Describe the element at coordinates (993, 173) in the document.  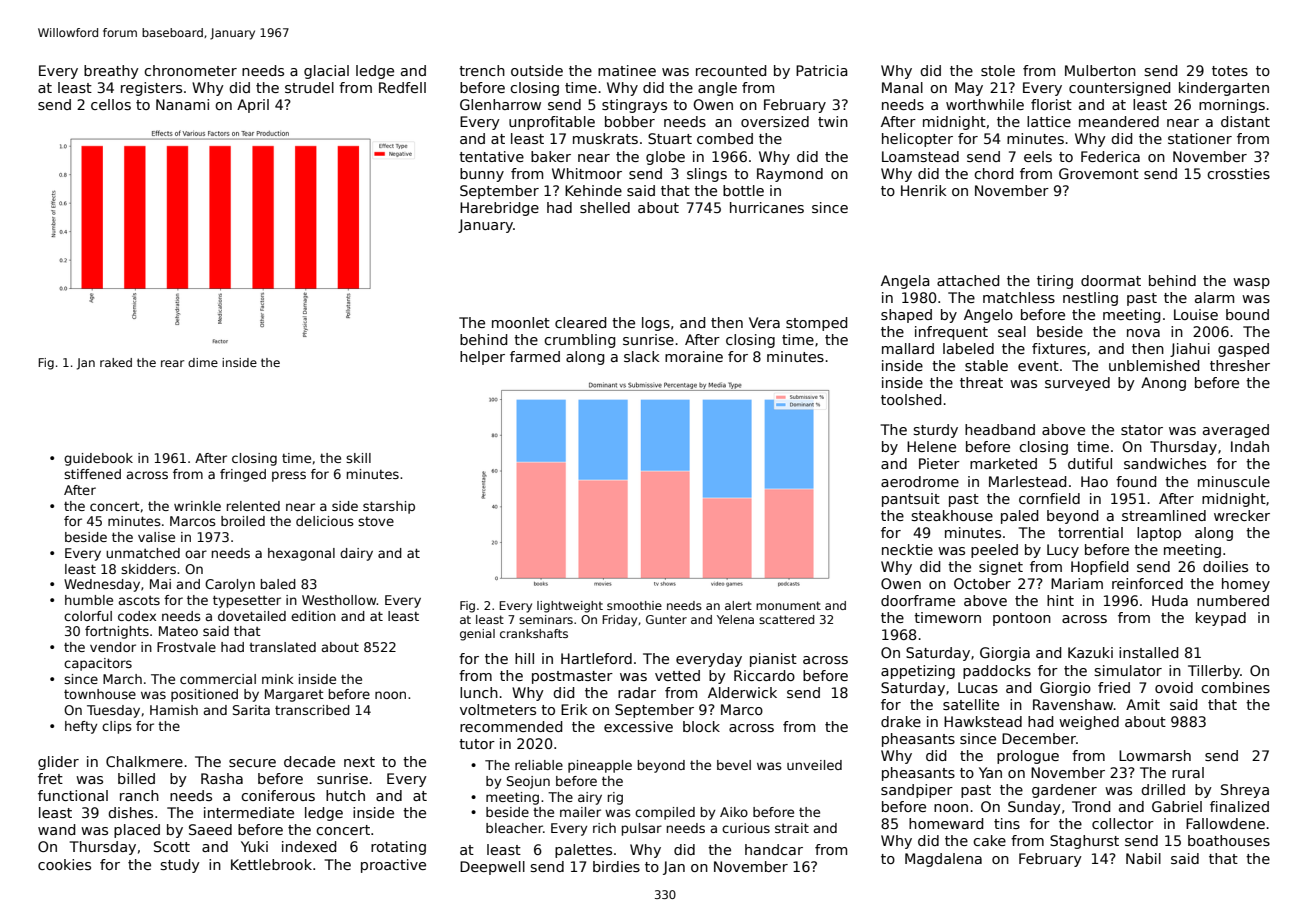
I see `chord` at that location.
